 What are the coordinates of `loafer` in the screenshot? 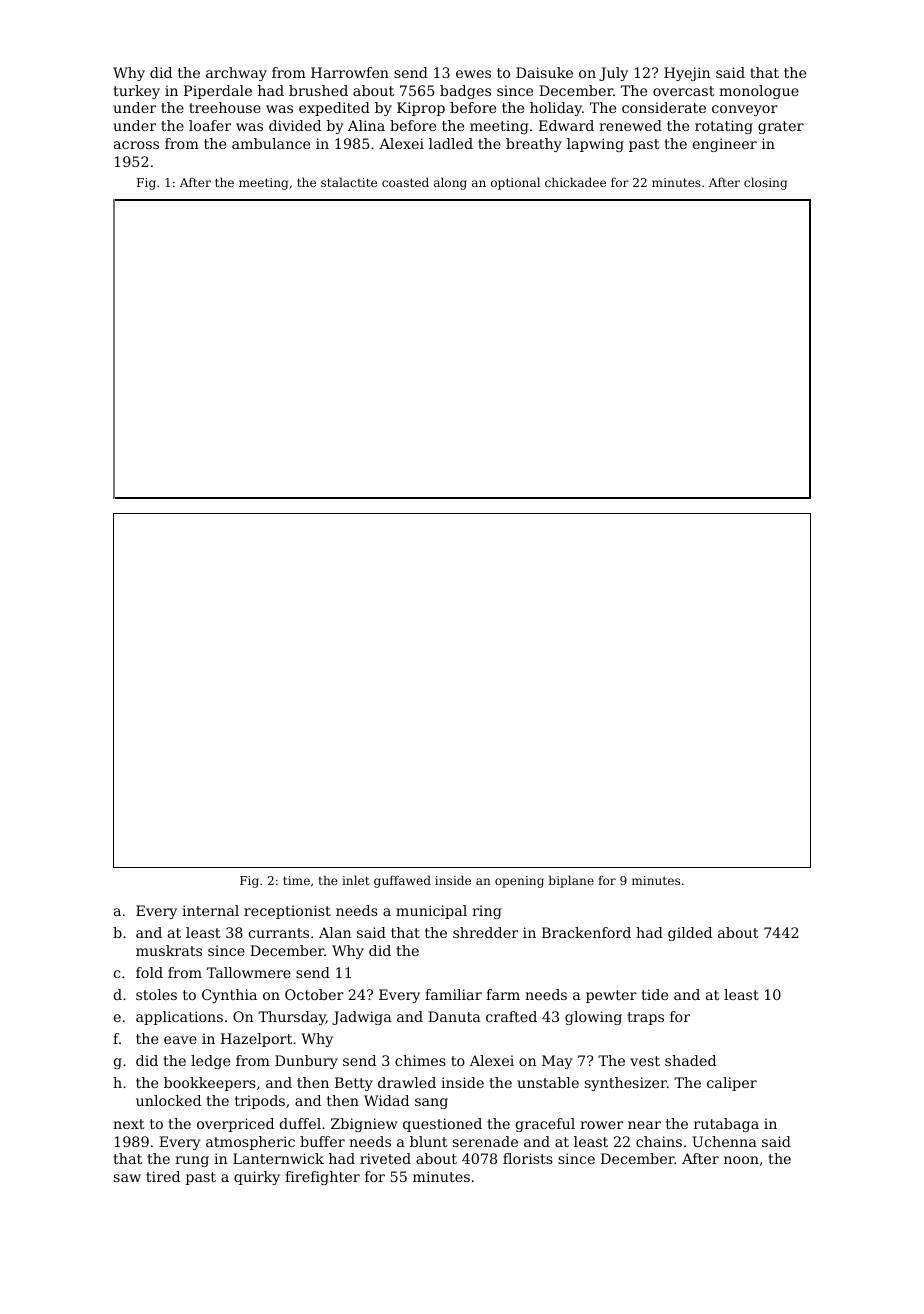 It's located at (210, 125).
